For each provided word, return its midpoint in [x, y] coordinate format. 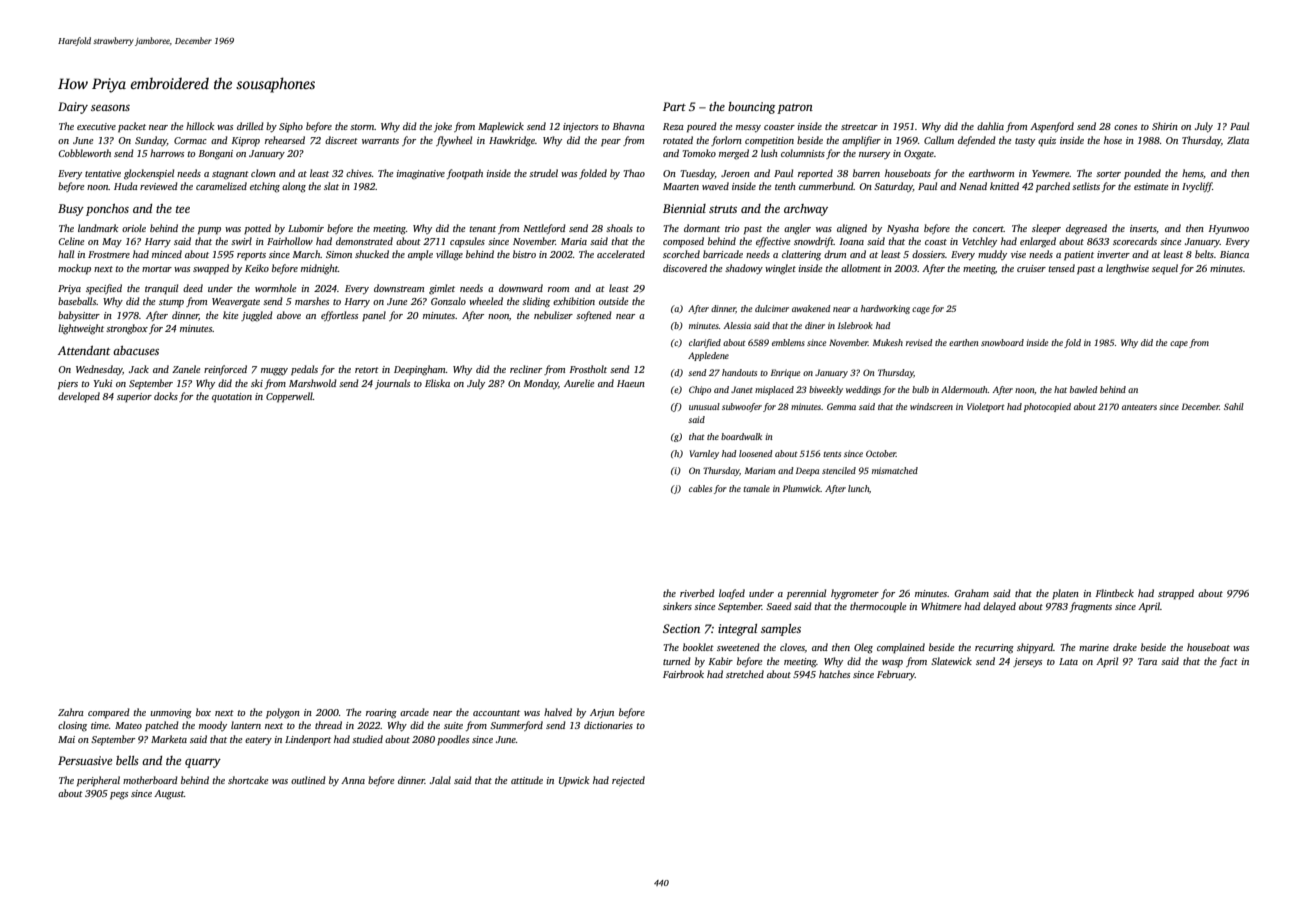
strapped [1176, 594]
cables [700, 488]
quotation [232, 397]
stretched [745, 674]
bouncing [751, 108]
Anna [353, 780]
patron [795, 109]
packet [132, 127]
